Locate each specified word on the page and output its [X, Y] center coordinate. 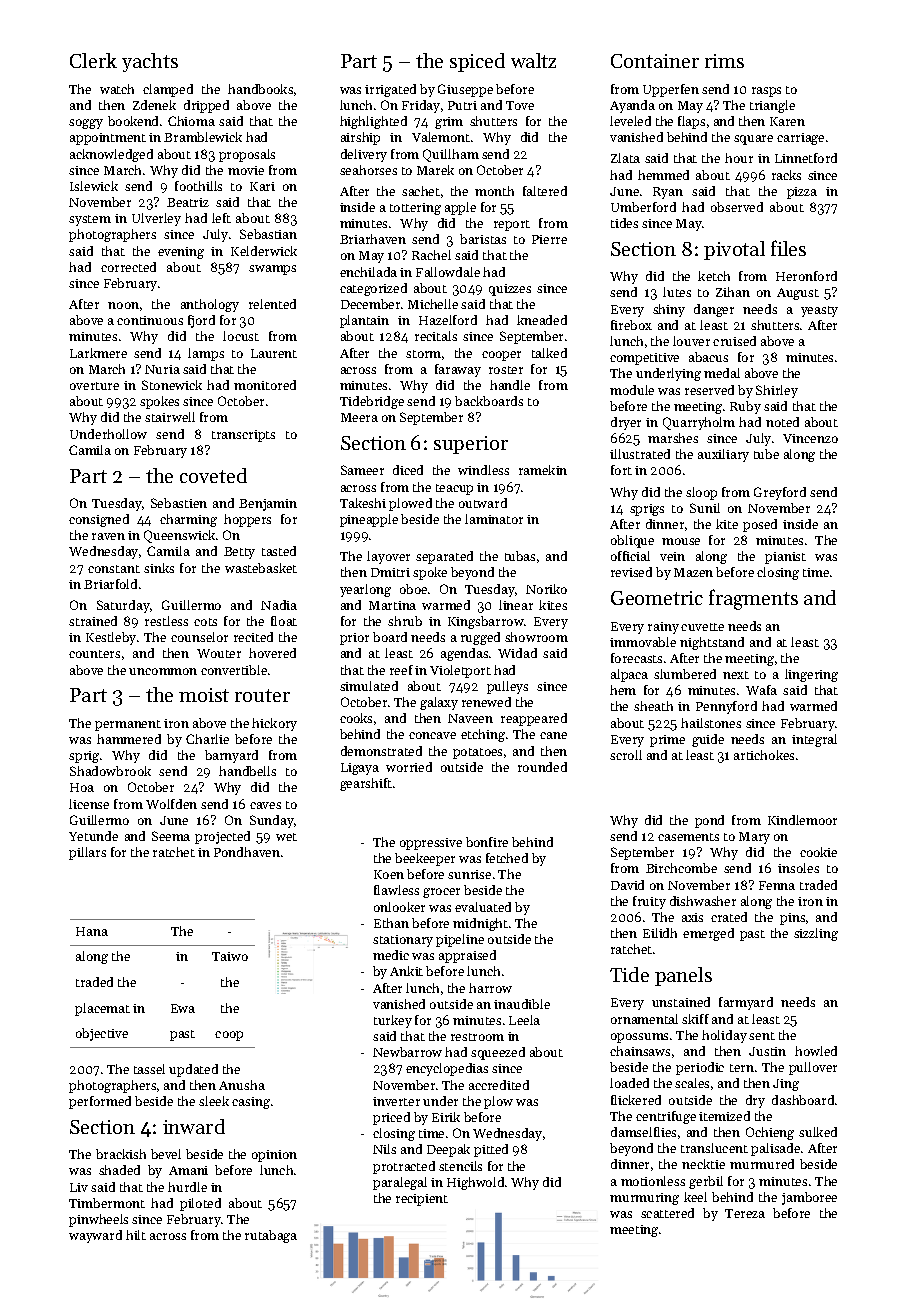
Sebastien [179, 503]
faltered [545, 191]
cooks [356, 718]
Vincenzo [810, 438]
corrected [128, 267]
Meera [359, 417]
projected [222, 837]
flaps [691, 122]
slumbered [685, 674]
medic [391, 955]
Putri [462, 105]
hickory [274, 724]
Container [655, 61]
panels [683, 976]
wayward [95, 1236]
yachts [150, 62]
